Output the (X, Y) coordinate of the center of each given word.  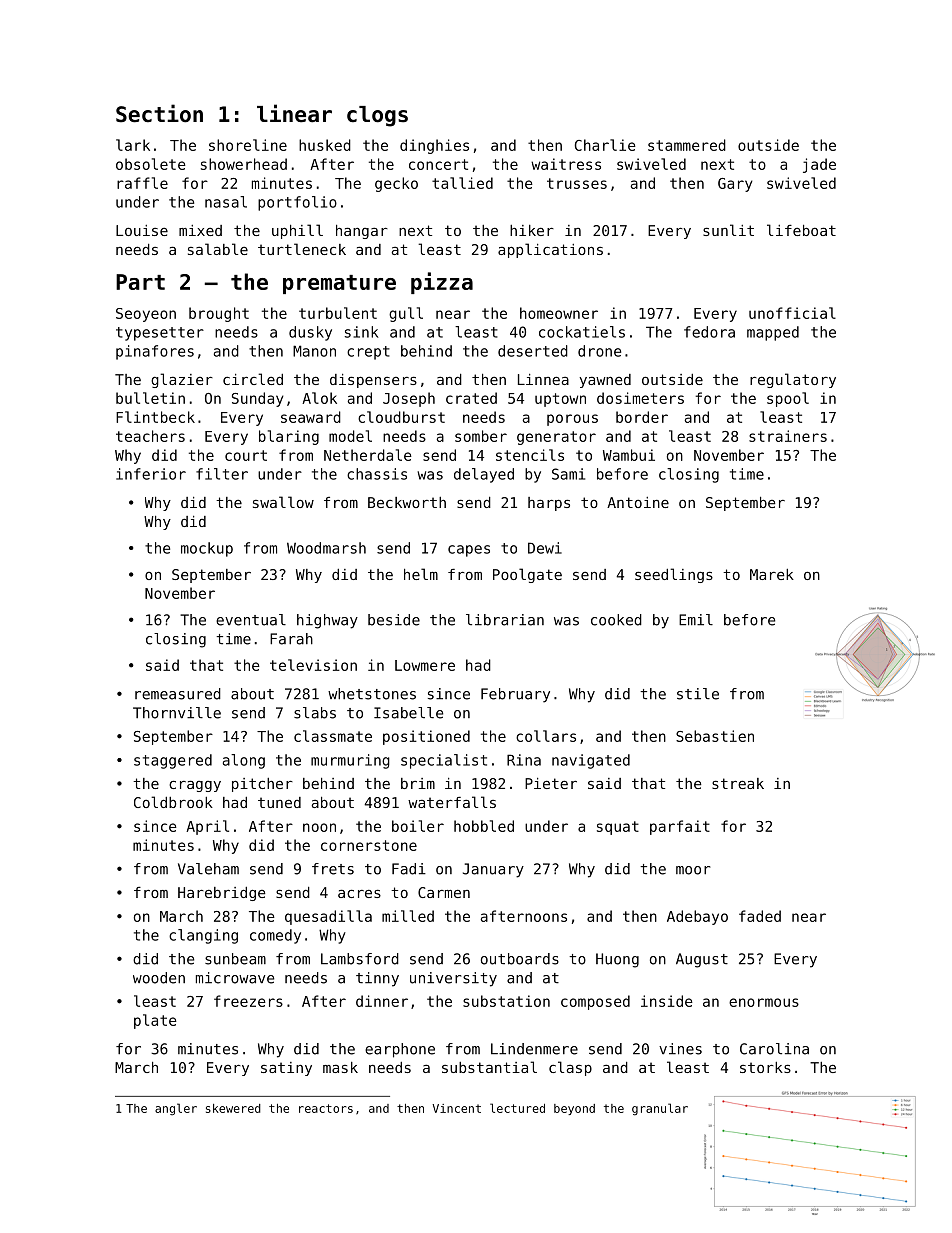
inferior (151, 474)
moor (693, 870)
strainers (788, 436)
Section (159, 113)
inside (667, 1001)
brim (418, 783)
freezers (248, 1001)
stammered (687, 145)
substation (506, 1001)
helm (421, 574)
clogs (377, 116)
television (313, 665)
